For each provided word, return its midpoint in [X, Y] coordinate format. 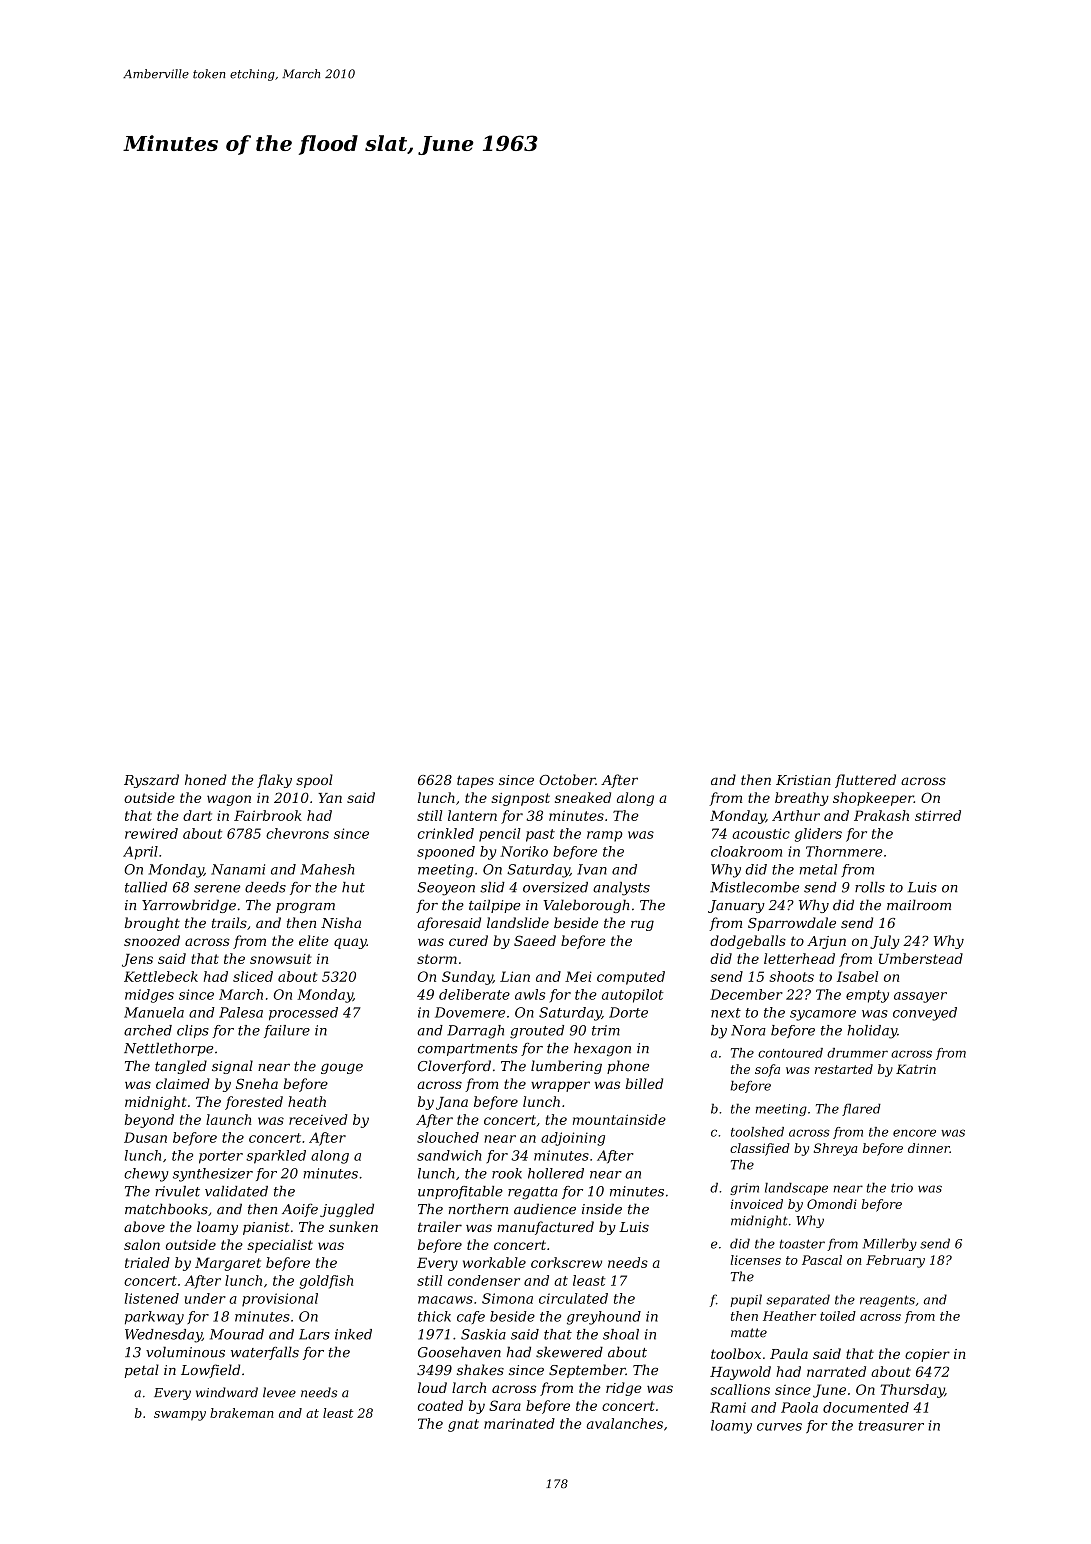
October [567, 779]
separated [798, 1300]
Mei [578, 976]
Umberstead [921, 958]
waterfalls [265, 1353]
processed [303, 1014]
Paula [789, 1353]
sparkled [276, 1157]
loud [432, 1387]
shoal [621, 1334]
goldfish [326, 1282]
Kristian [803, 780]
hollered [556, 1173]
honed [206, 779]
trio [902, 1188]
